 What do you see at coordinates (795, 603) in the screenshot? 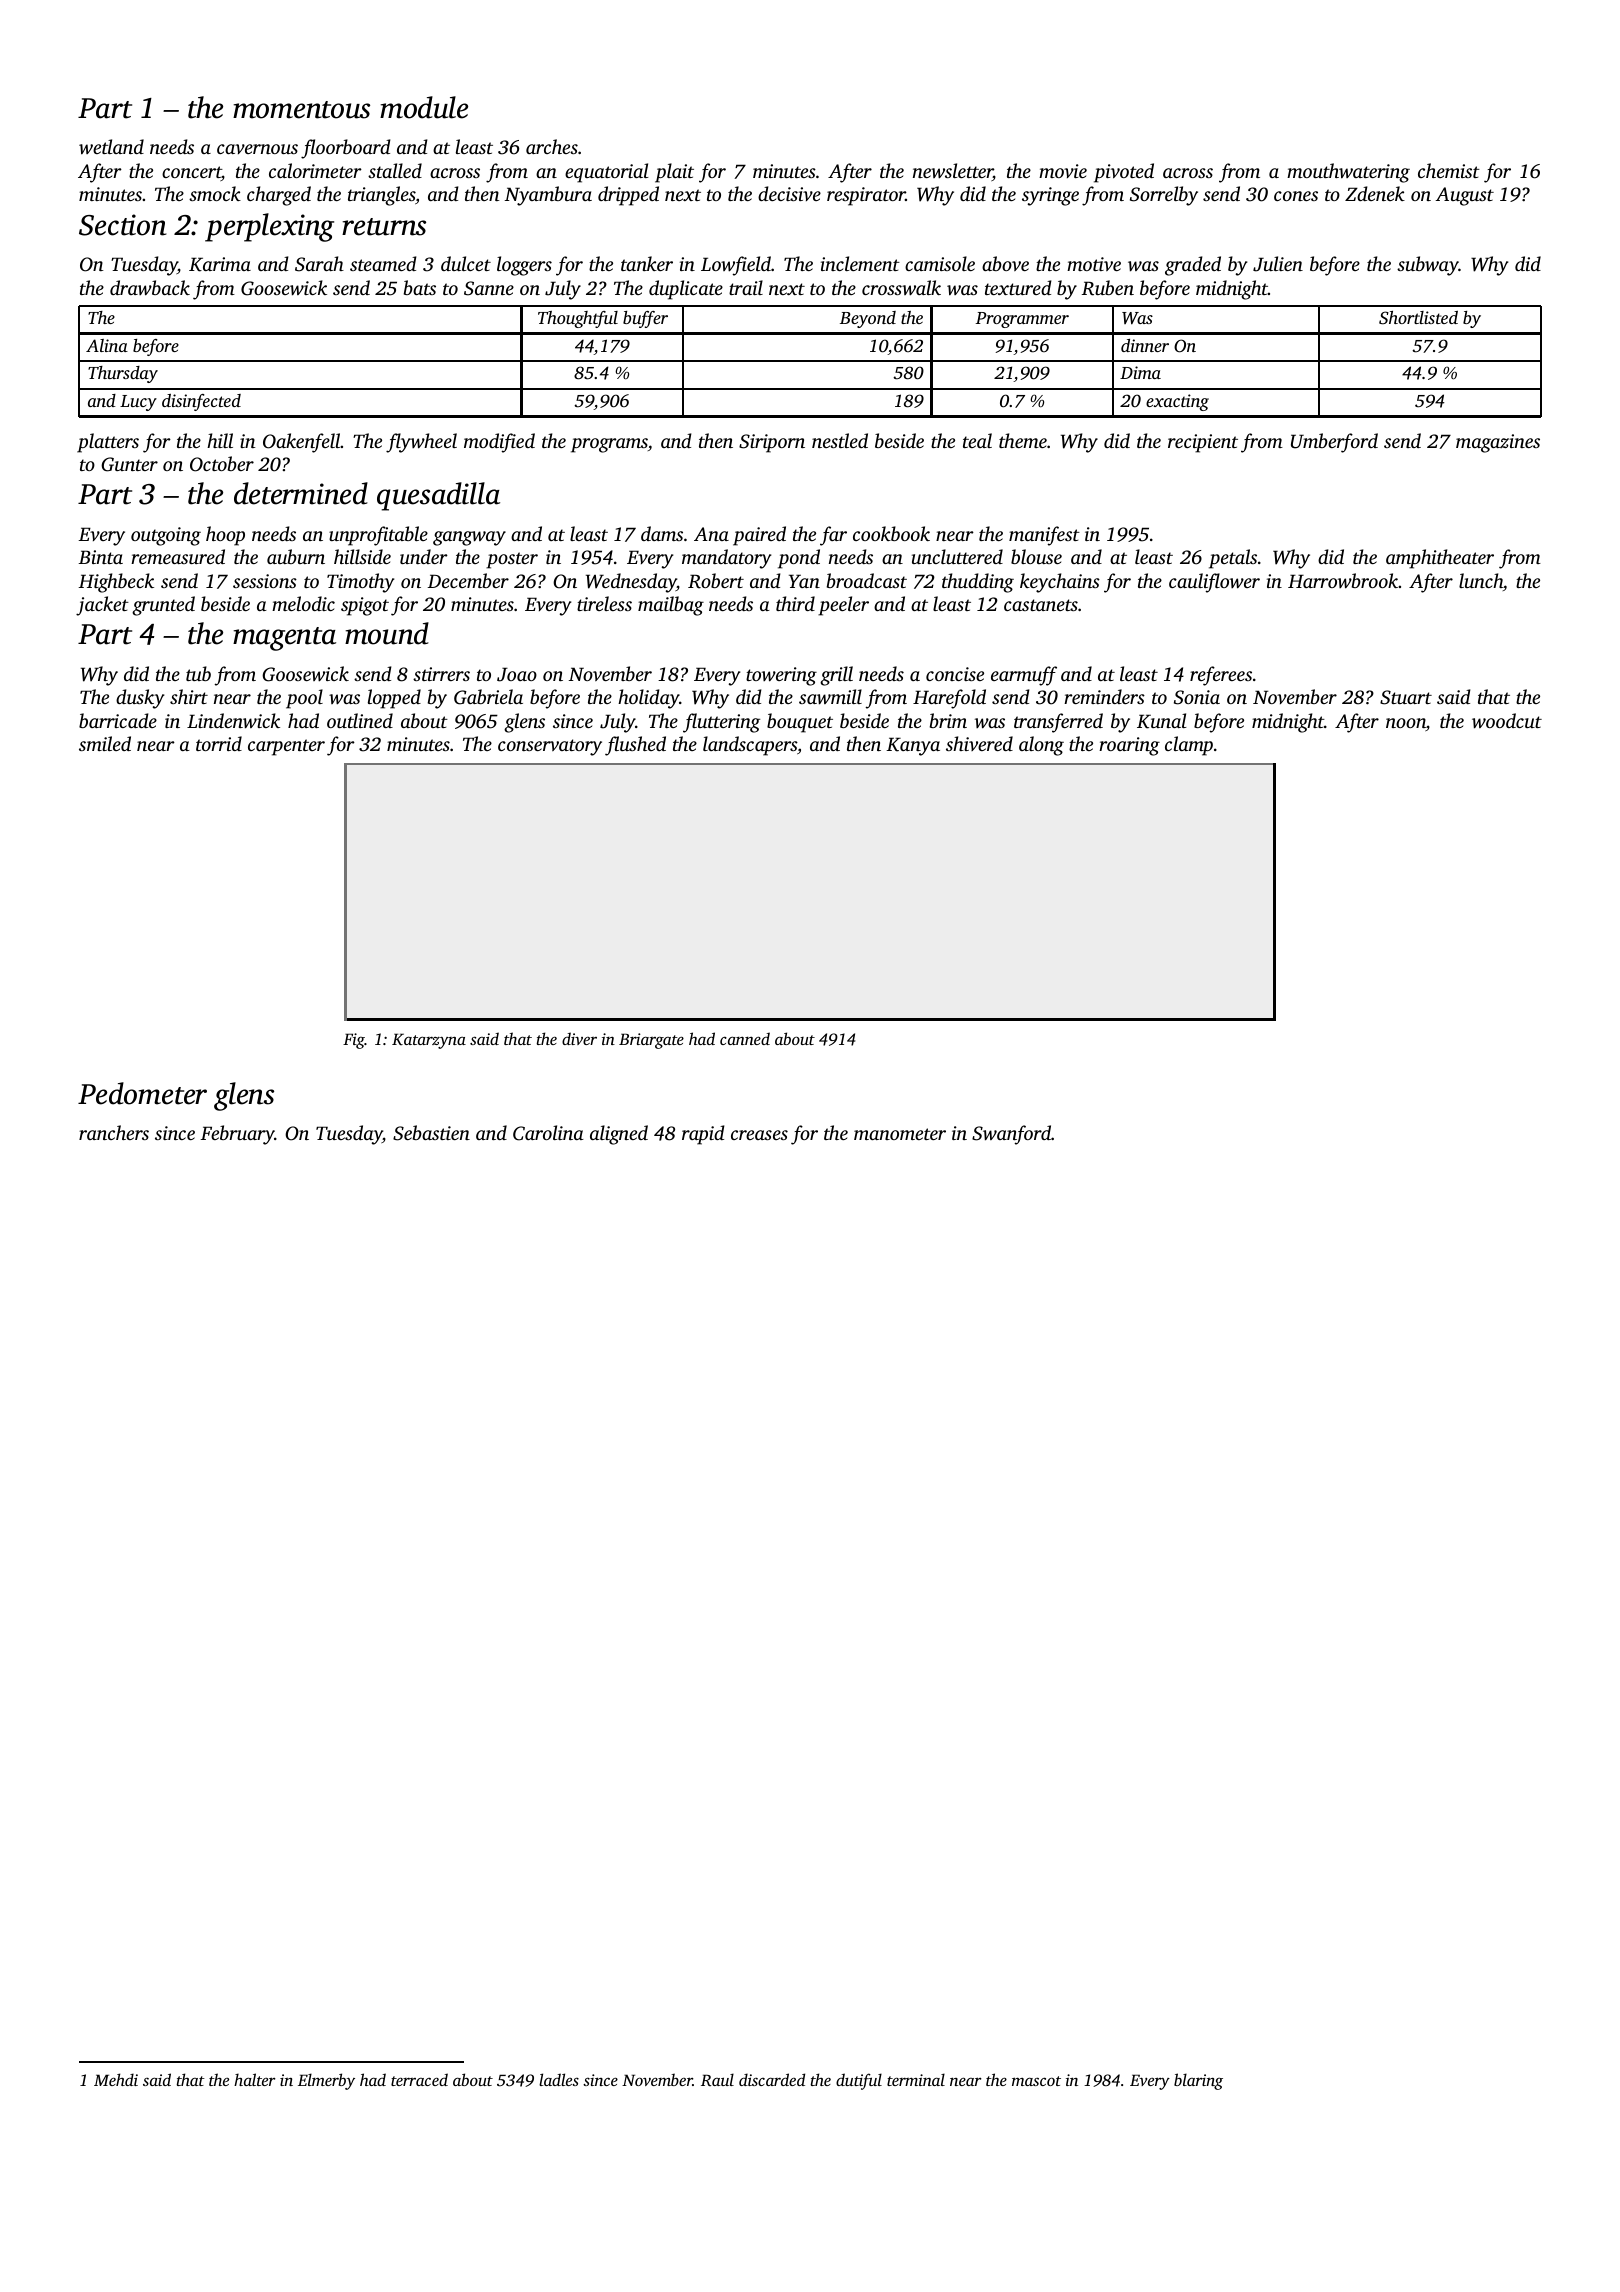
I see `third` at bounding box center [795, 603].
